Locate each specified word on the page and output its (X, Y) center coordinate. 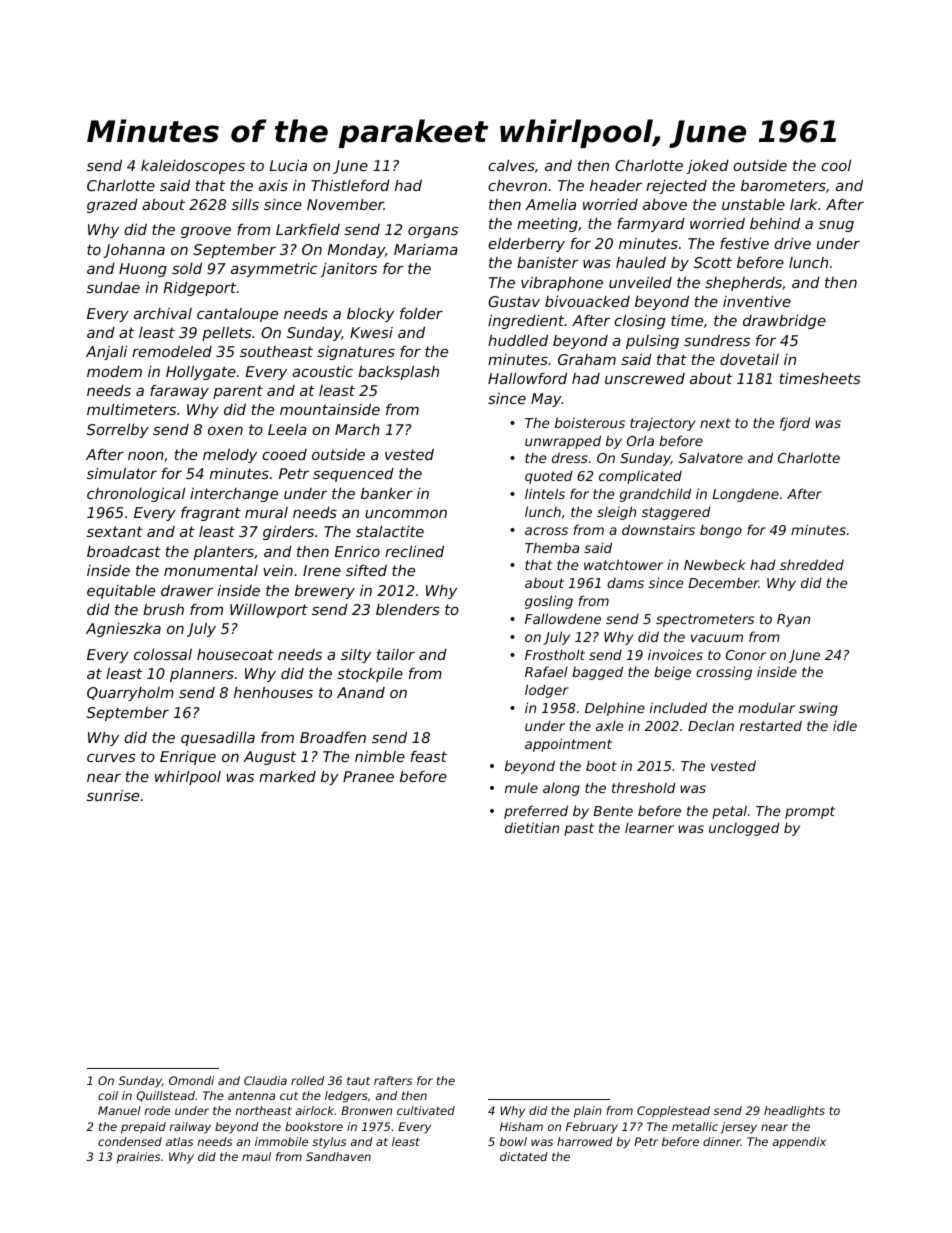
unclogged (744, 829)
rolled (307, 1080)
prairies (138, 1158)
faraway (179, 392)
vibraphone (562, 284)
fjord (795, 424)
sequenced (353, 475)
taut (358, 1081)
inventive (757, 301)
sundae (113, 287)
